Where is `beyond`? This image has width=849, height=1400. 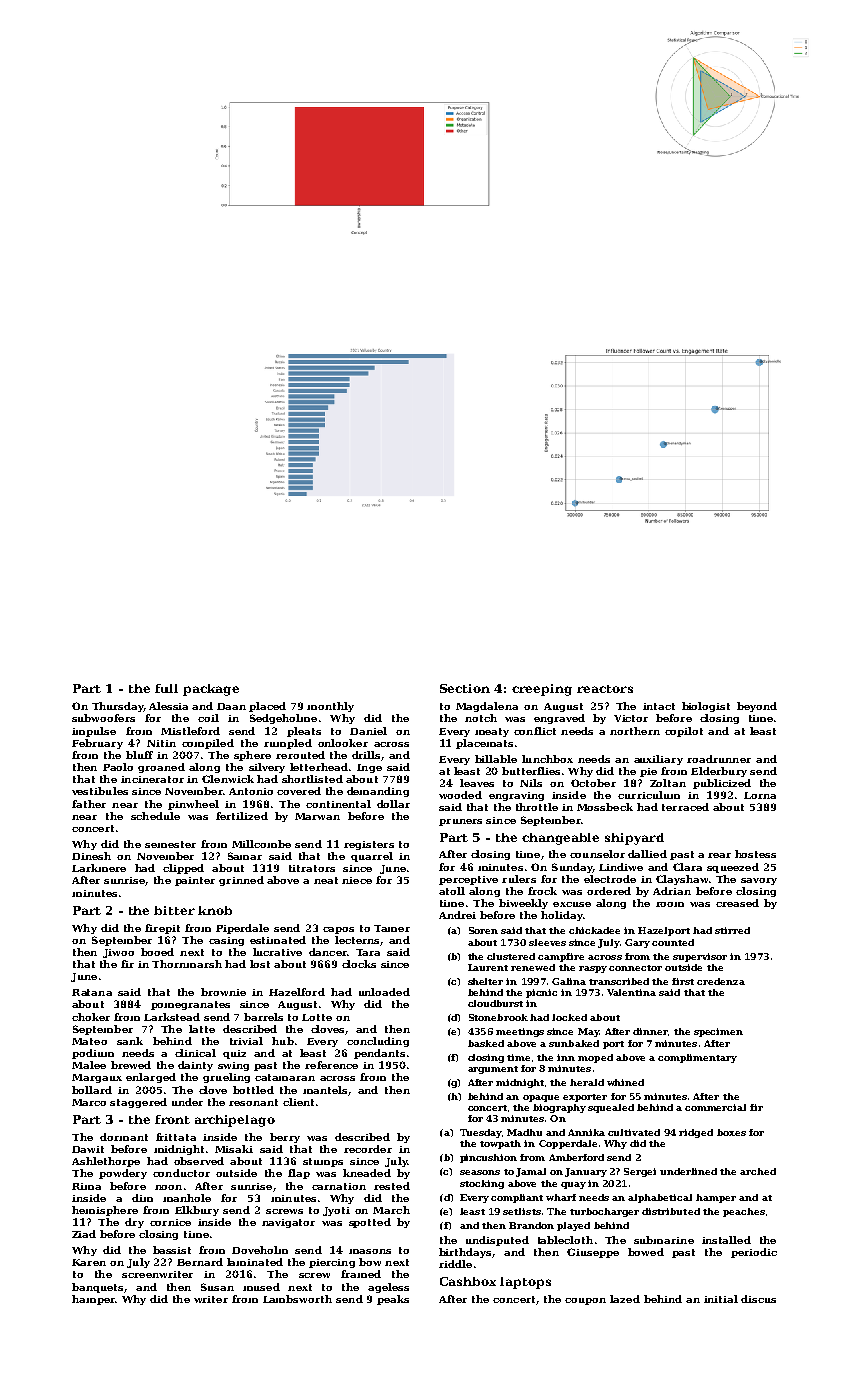 beyond is located at coordinates (757, 707).
